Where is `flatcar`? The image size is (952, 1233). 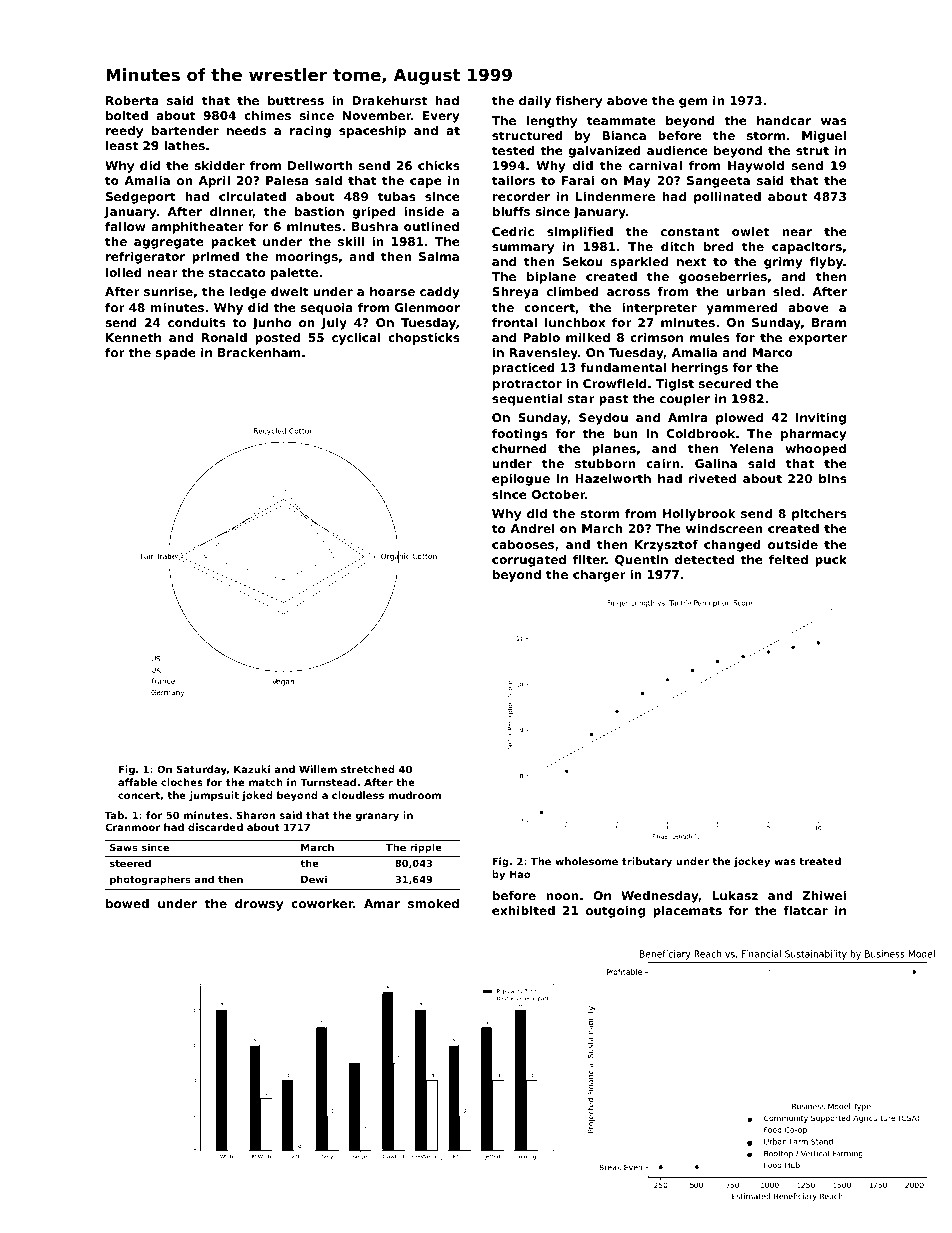 flatcar is located at coordinates (805, 910).
